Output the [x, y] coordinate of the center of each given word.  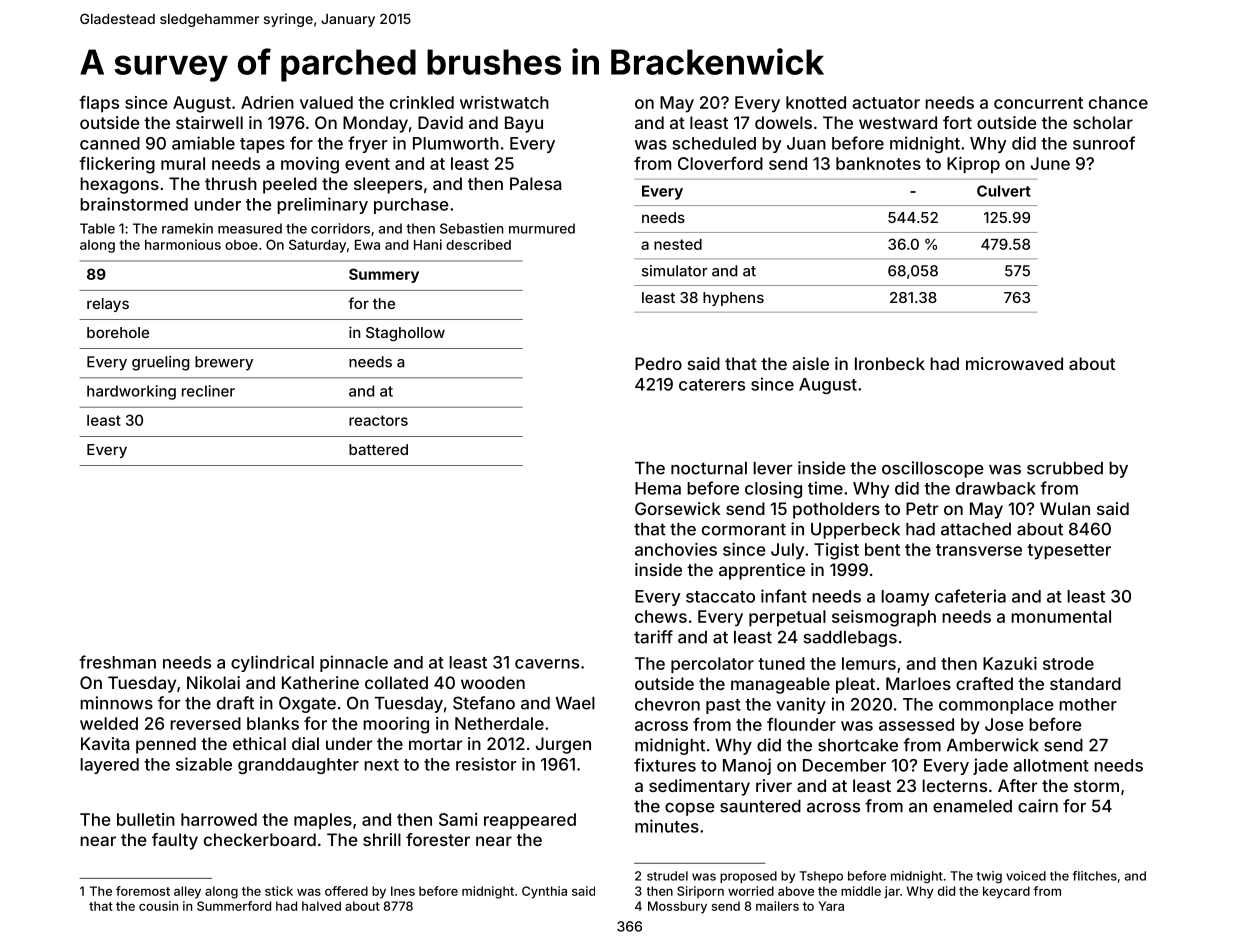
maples [323, 821]
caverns [547, 664]
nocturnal [709, 468]
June [1050, 163]
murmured [542, 228]
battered [378, 449]
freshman [117, 662]
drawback [996, 488]
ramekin [187, 228]
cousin [158, 906]
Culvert [1004, 191]
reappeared [530, 821]
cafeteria [970, 596]
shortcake [858, 745]
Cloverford [720, 163]
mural [183, 163]
